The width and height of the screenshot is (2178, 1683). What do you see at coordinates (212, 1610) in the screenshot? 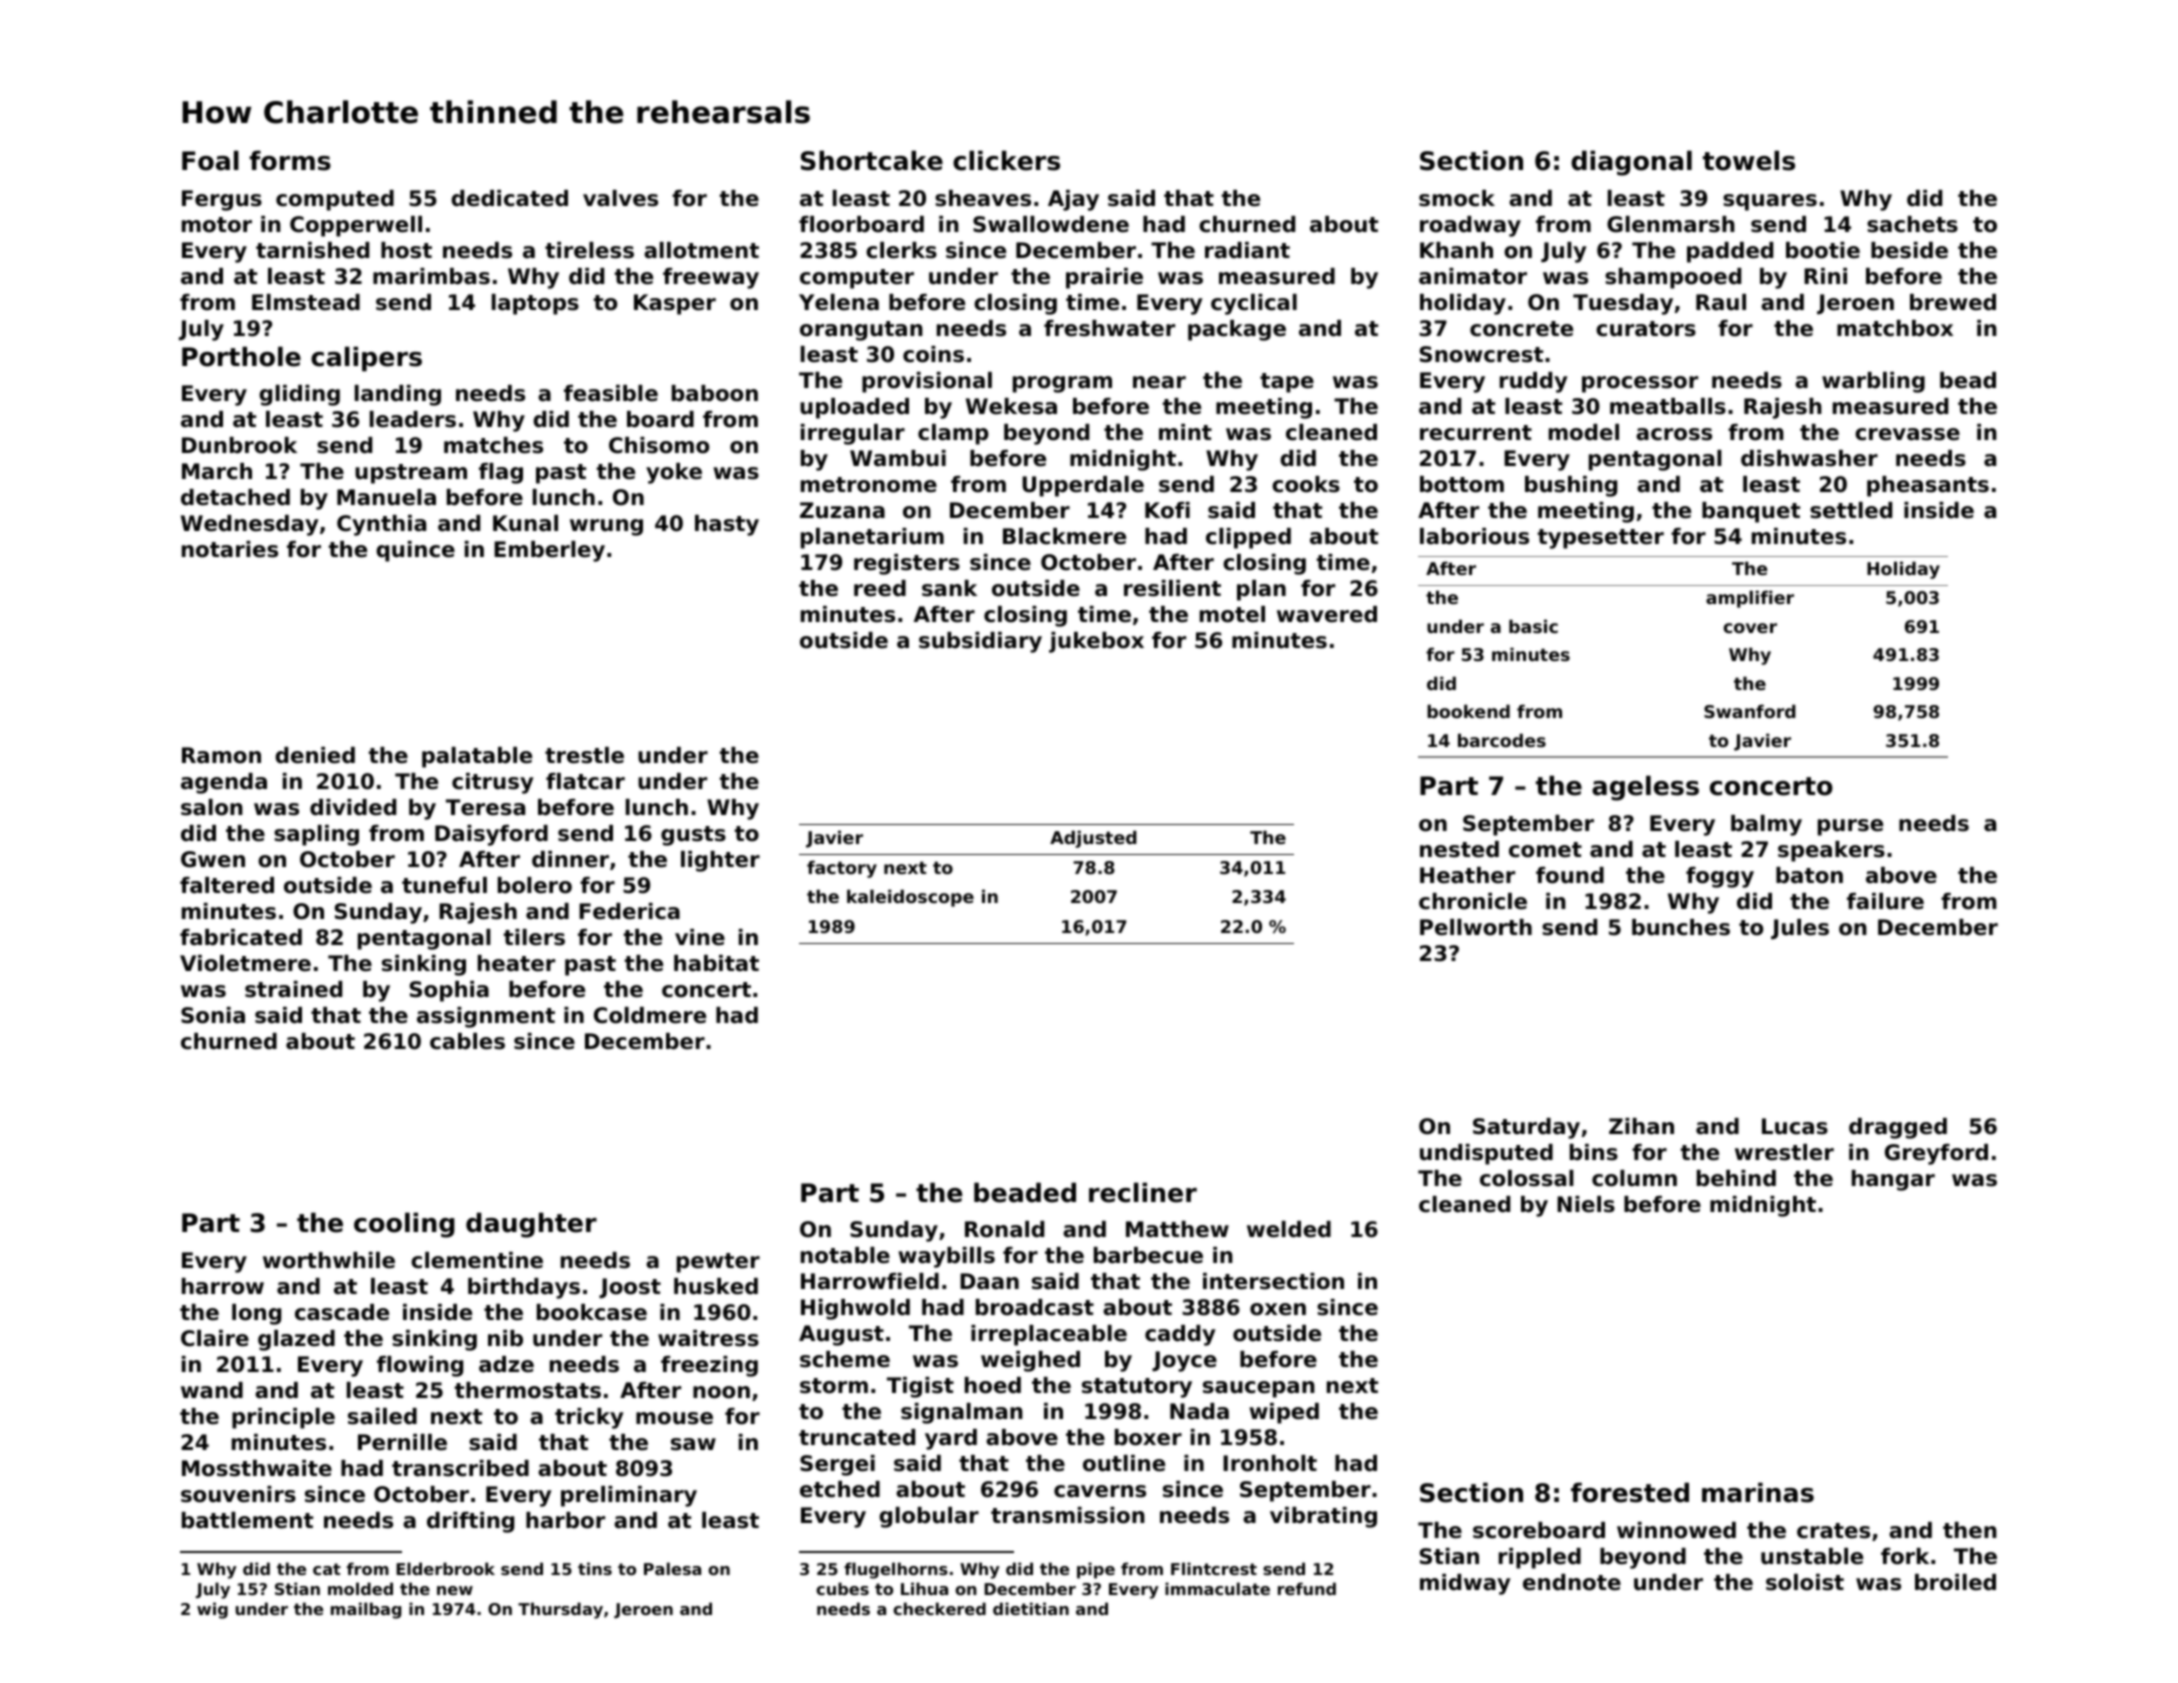
I see `wig` at bounding box center [212, 1610].
